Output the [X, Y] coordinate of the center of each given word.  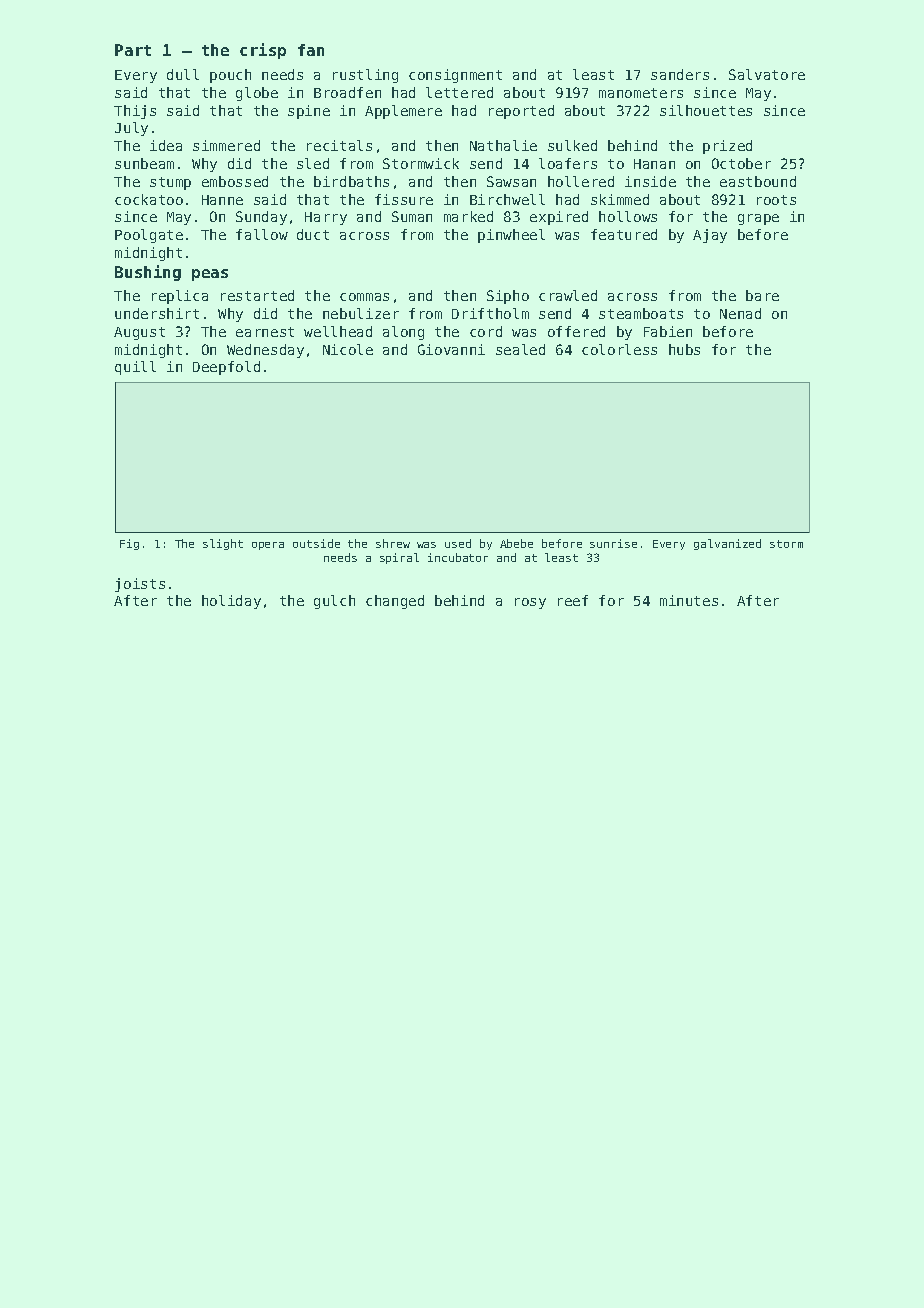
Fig [129, 544]
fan [311, 50]
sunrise [613, 543]
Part [133, 50]
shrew [393, 543]
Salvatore [767, 74]
